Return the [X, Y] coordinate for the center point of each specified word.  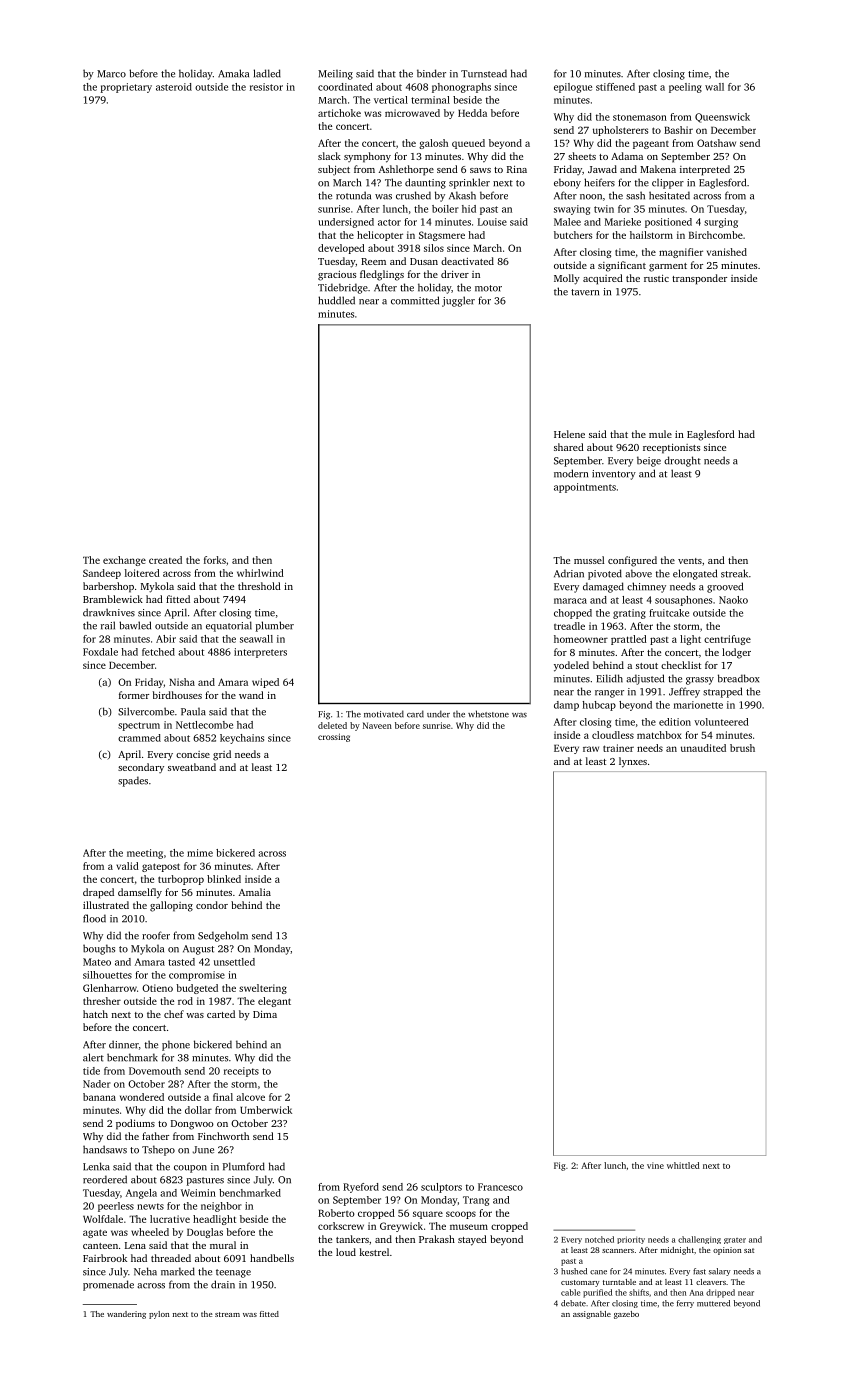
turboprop [181, 880]
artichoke [339, 113]
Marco [111, 74]
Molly [567, 279]
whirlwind [260, 573]
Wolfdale [103, 1219]
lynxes [633, 762]
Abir [166, 639]
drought [682, 461]
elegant [274, 1002]
